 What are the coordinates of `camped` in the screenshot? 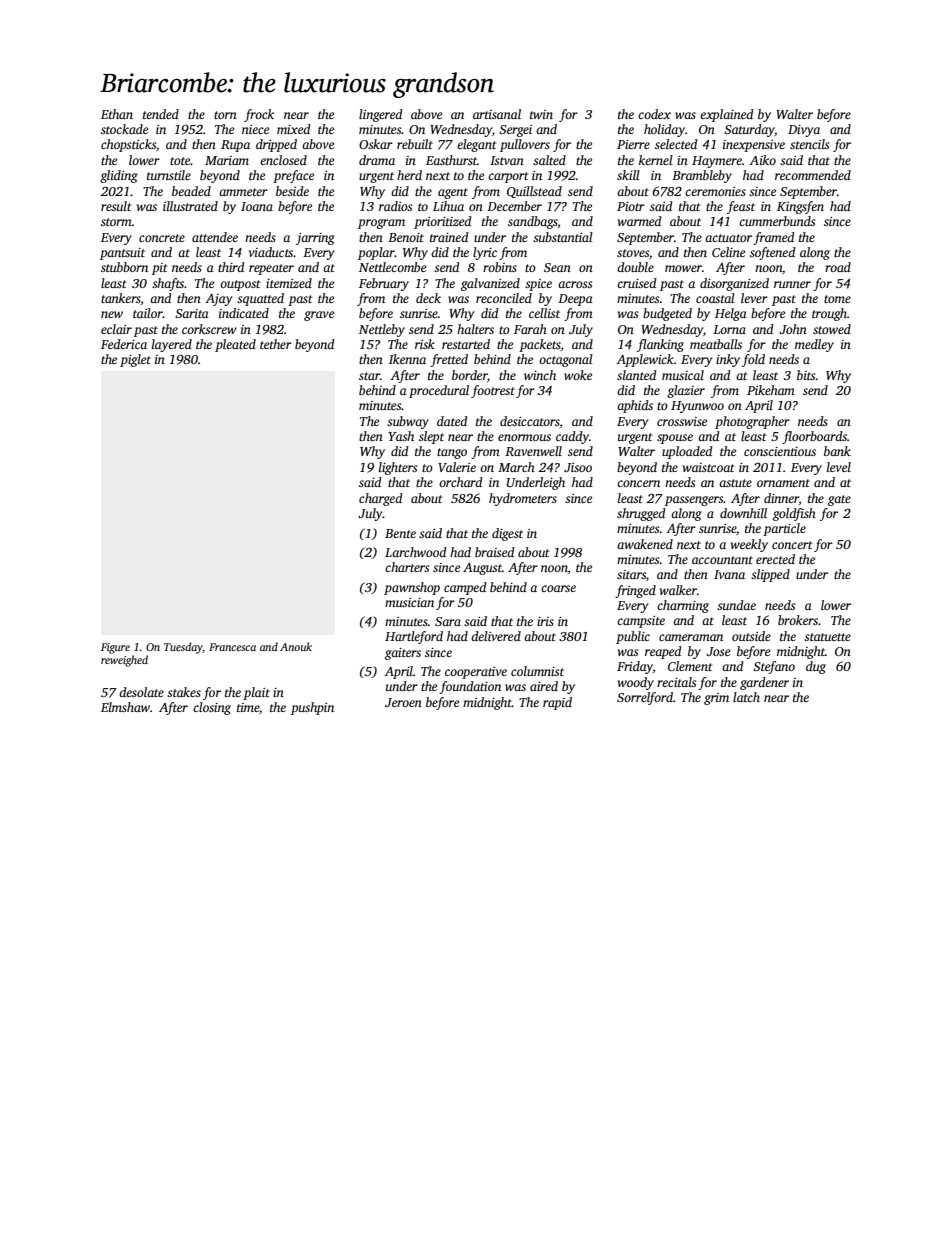 It's located at (465, 588).
